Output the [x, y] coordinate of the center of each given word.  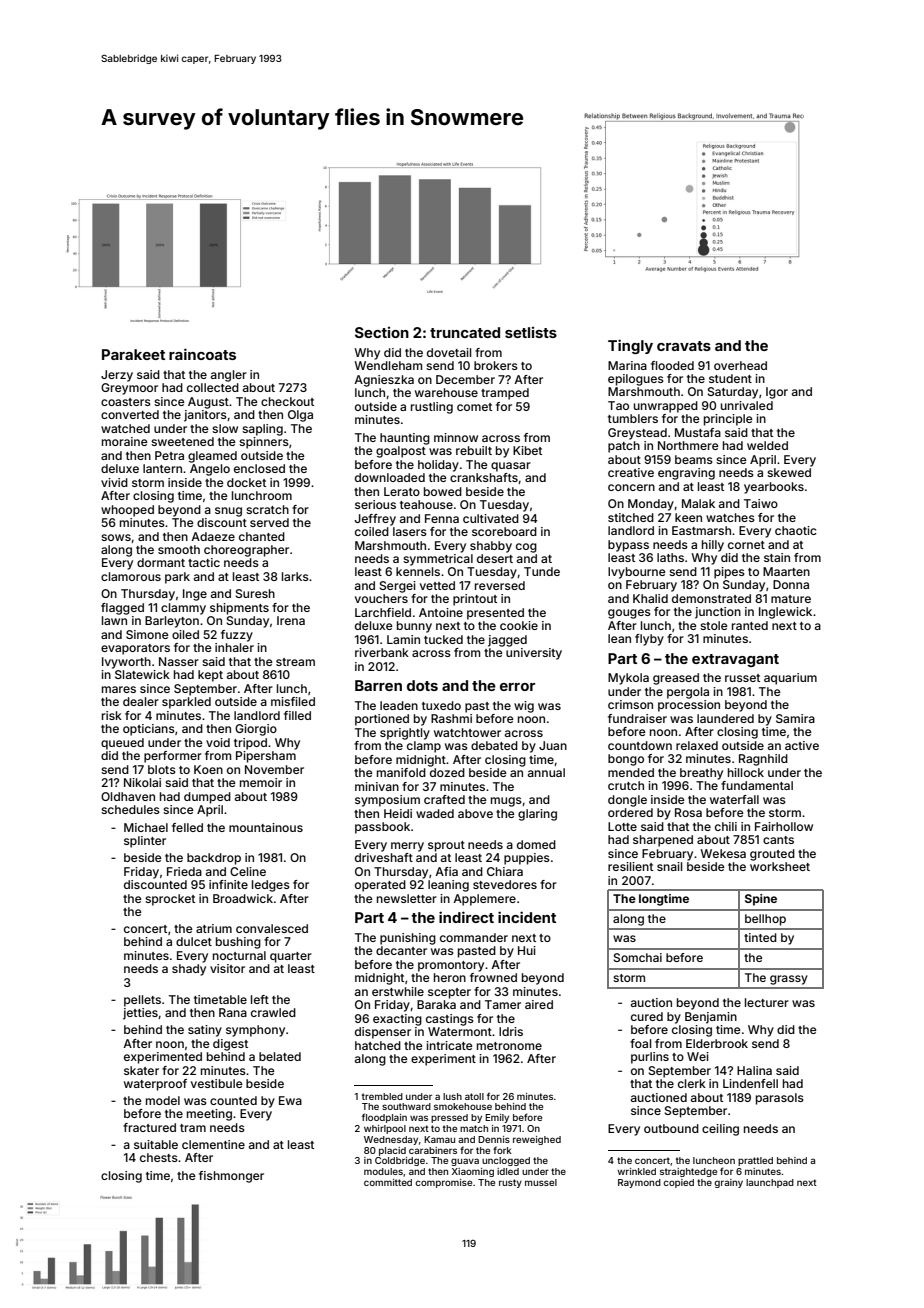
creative [631, 472]
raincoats [202, 354]
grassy [789, 980]
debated [494, 745]
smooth [179, 549]
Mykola [628, 679]
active [802, 745]
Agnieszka [384, 381]
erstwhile [398, 991]
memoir [261, 782]
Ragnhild [763, 760]
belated [280, 1056]
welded [767, 445]
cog [526, 548]
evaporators [135, 649]
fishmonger [231, 1177]
